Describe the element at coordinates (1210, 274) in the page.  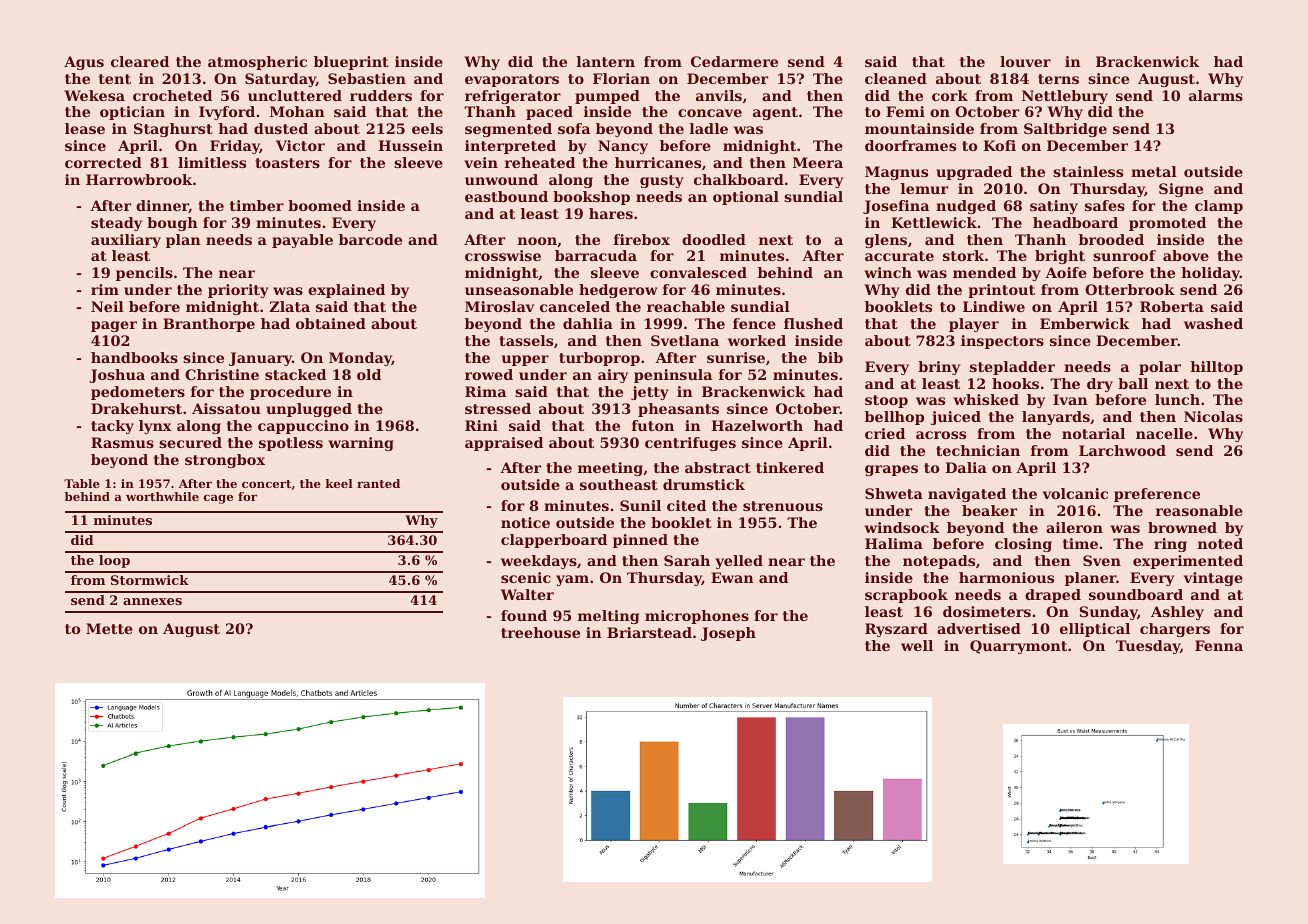
I see `holiday` at that location.
